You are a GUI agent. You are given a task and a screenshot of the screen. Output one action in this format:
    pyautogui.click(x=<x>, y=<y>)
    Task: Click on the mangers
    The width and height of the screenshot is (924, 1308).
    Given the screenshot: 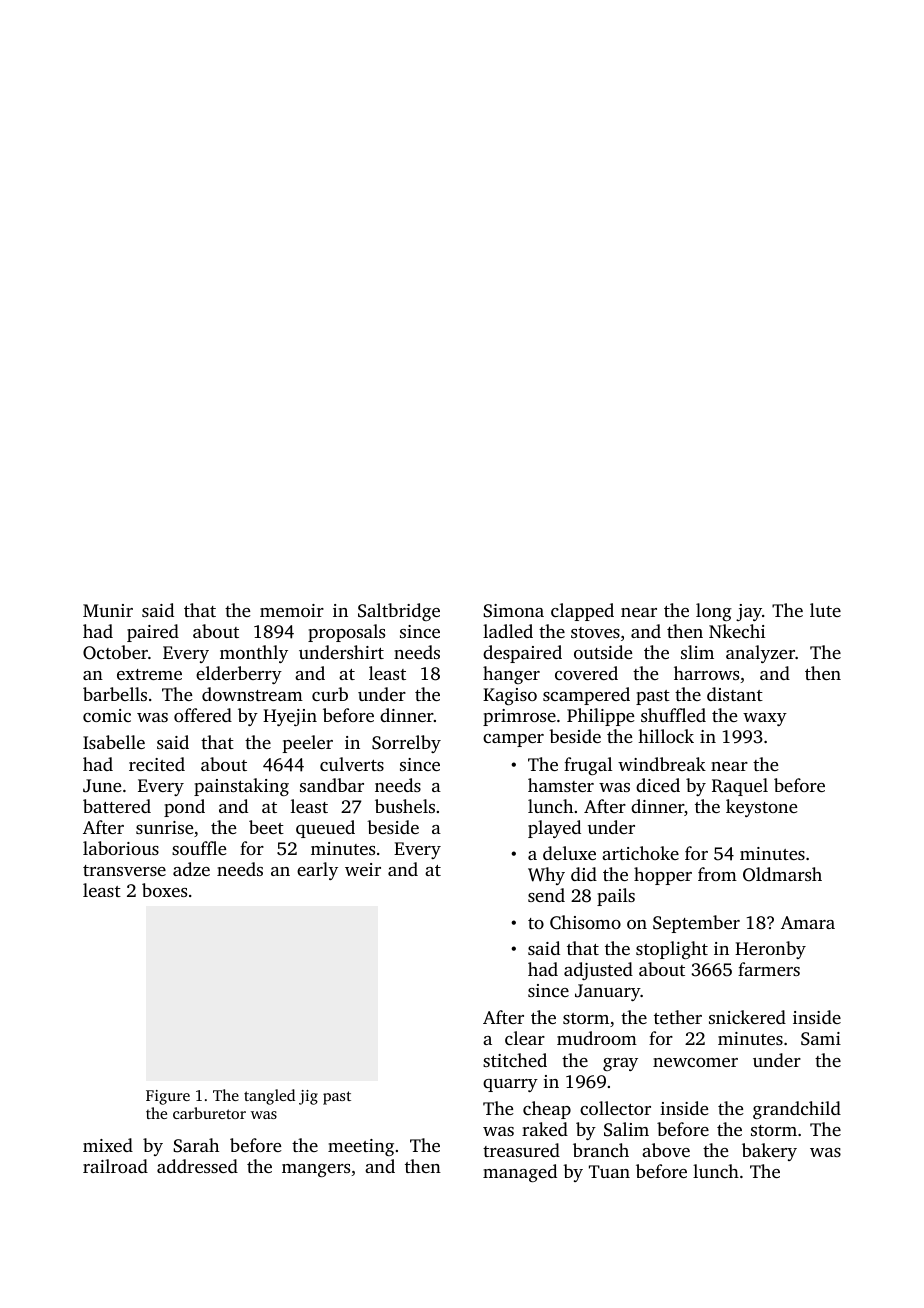 What is the action you would take?
    pyautogui.click(x=316, y=1170)
